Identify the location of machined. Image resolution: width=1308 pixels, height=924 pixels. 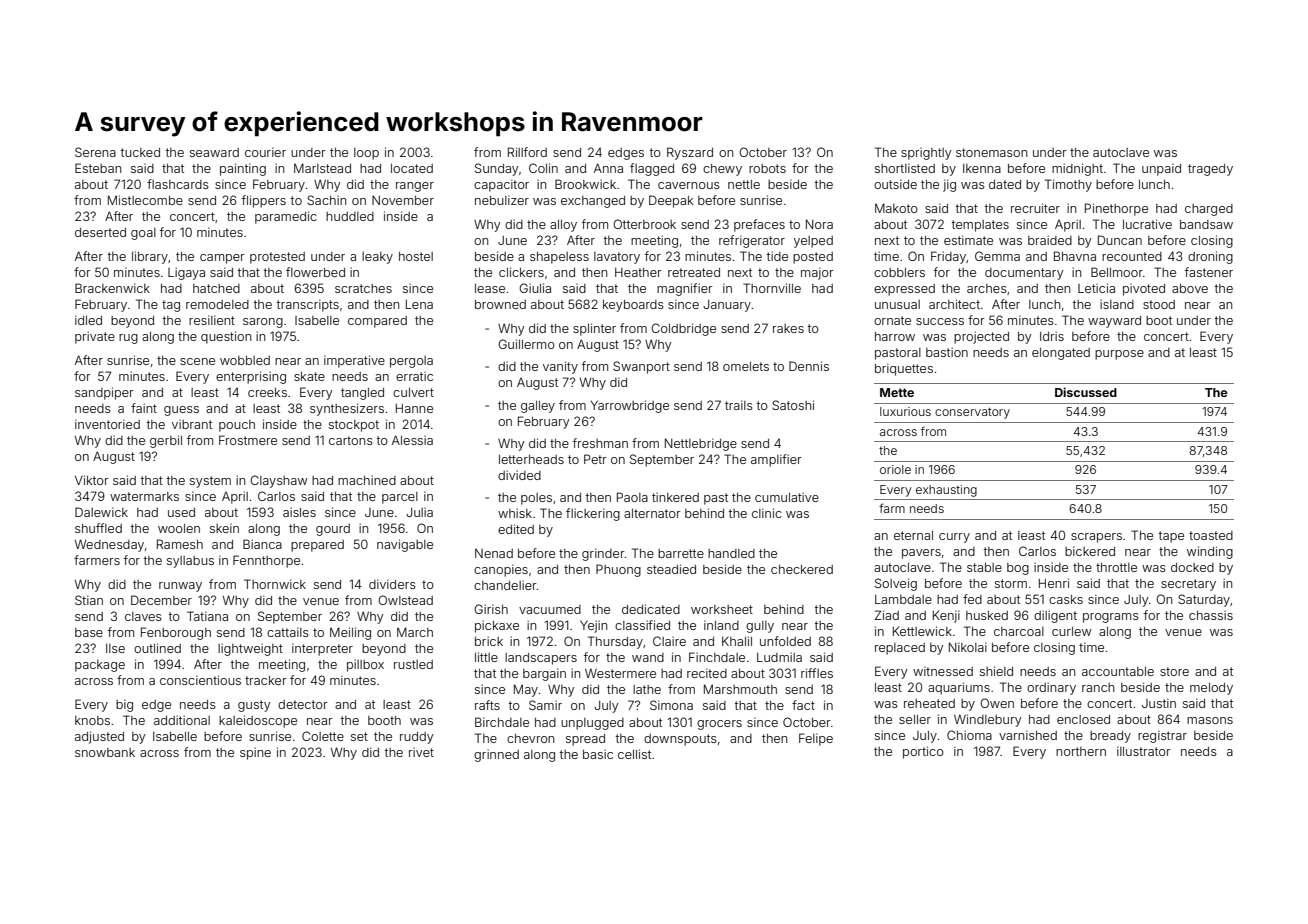
(367, 480).
